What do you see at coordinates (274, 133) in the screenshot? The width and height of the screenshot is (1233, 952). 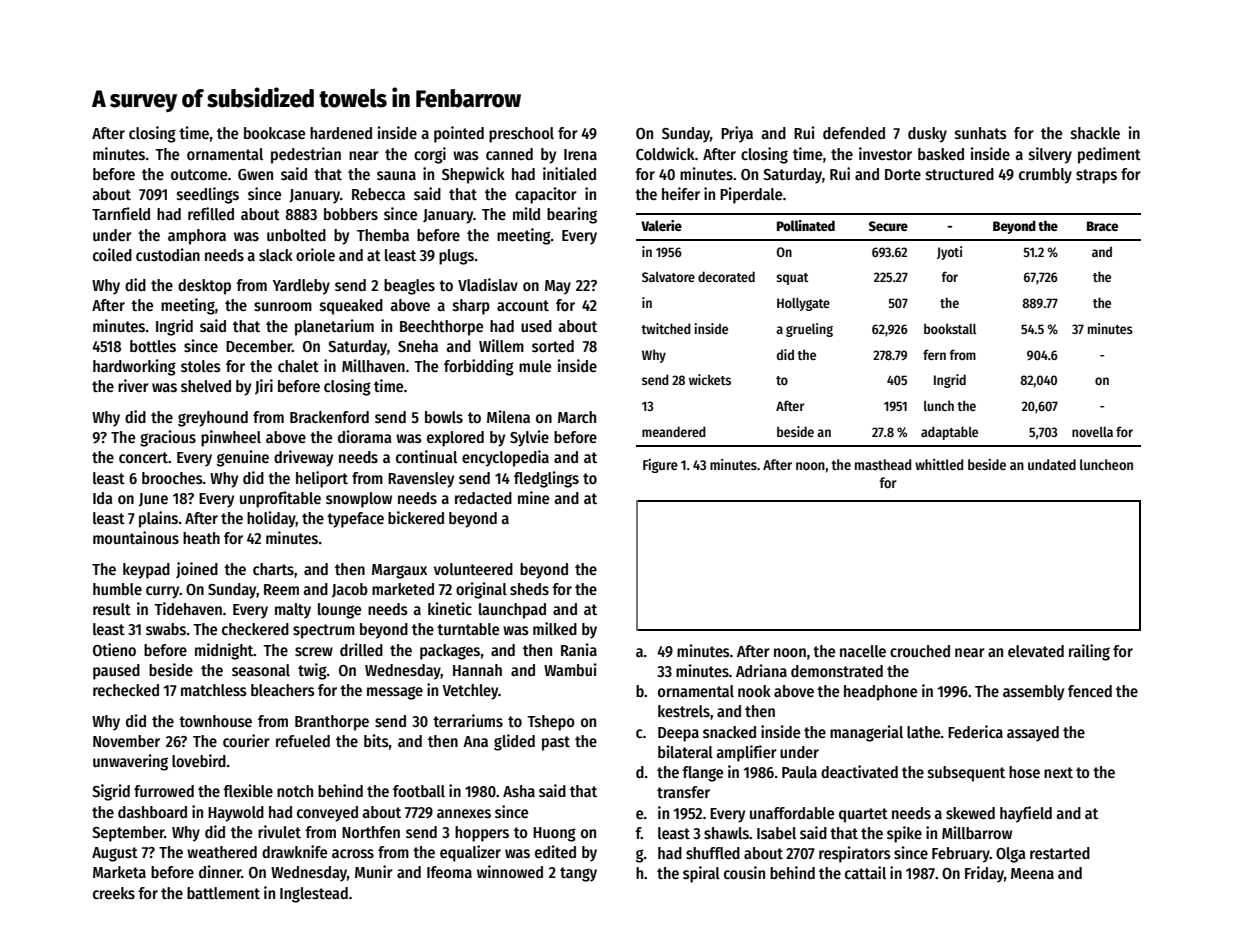 I see `bookcase` at bounding box center [274, 133].
